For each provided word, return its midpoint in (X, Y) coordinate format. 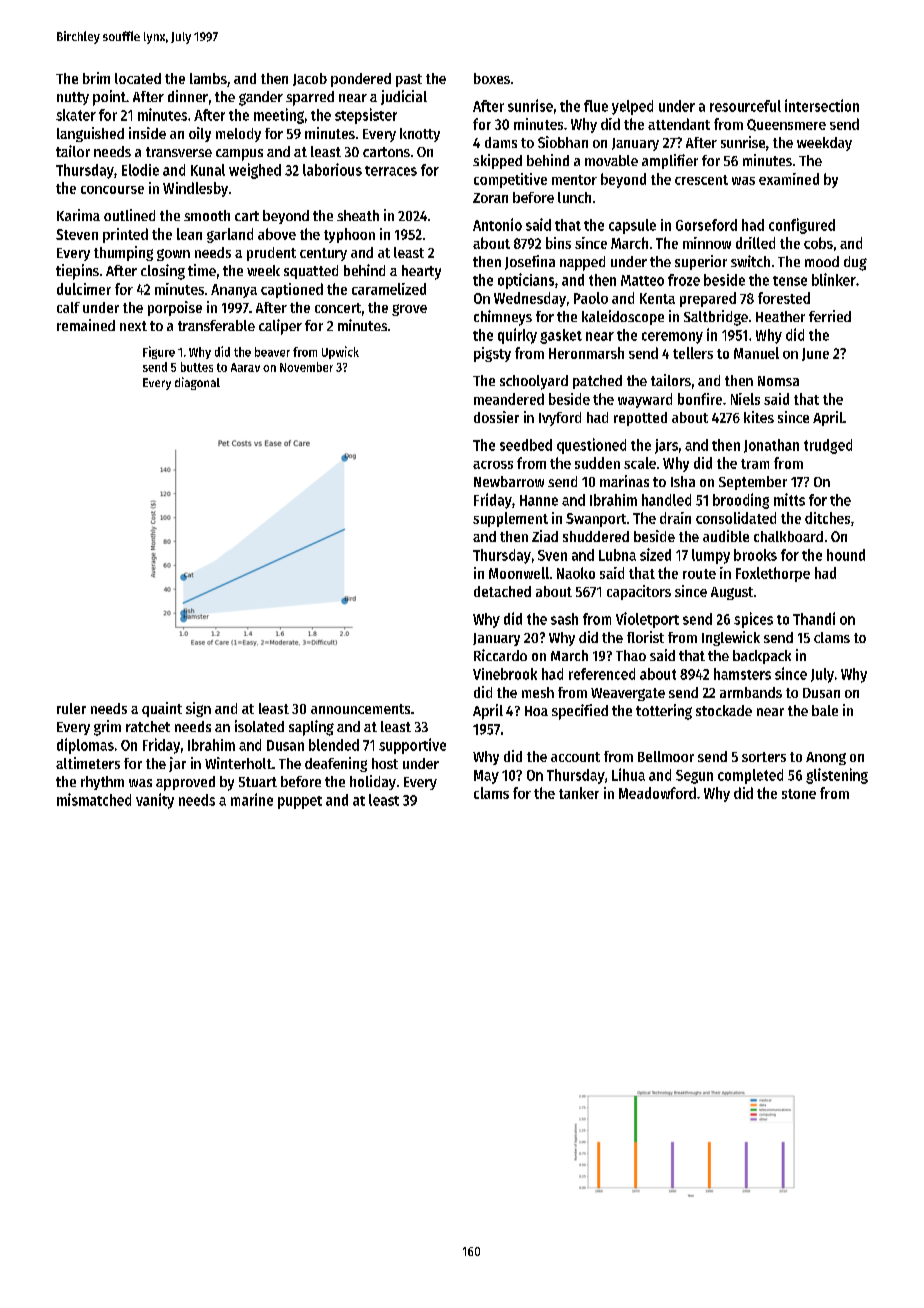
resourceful (745, 106)
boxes (492, 78)
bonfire (700, 399)
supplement (510, 519)
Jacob (310, 79)
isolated (259, 726)
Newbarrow (509, 481)
